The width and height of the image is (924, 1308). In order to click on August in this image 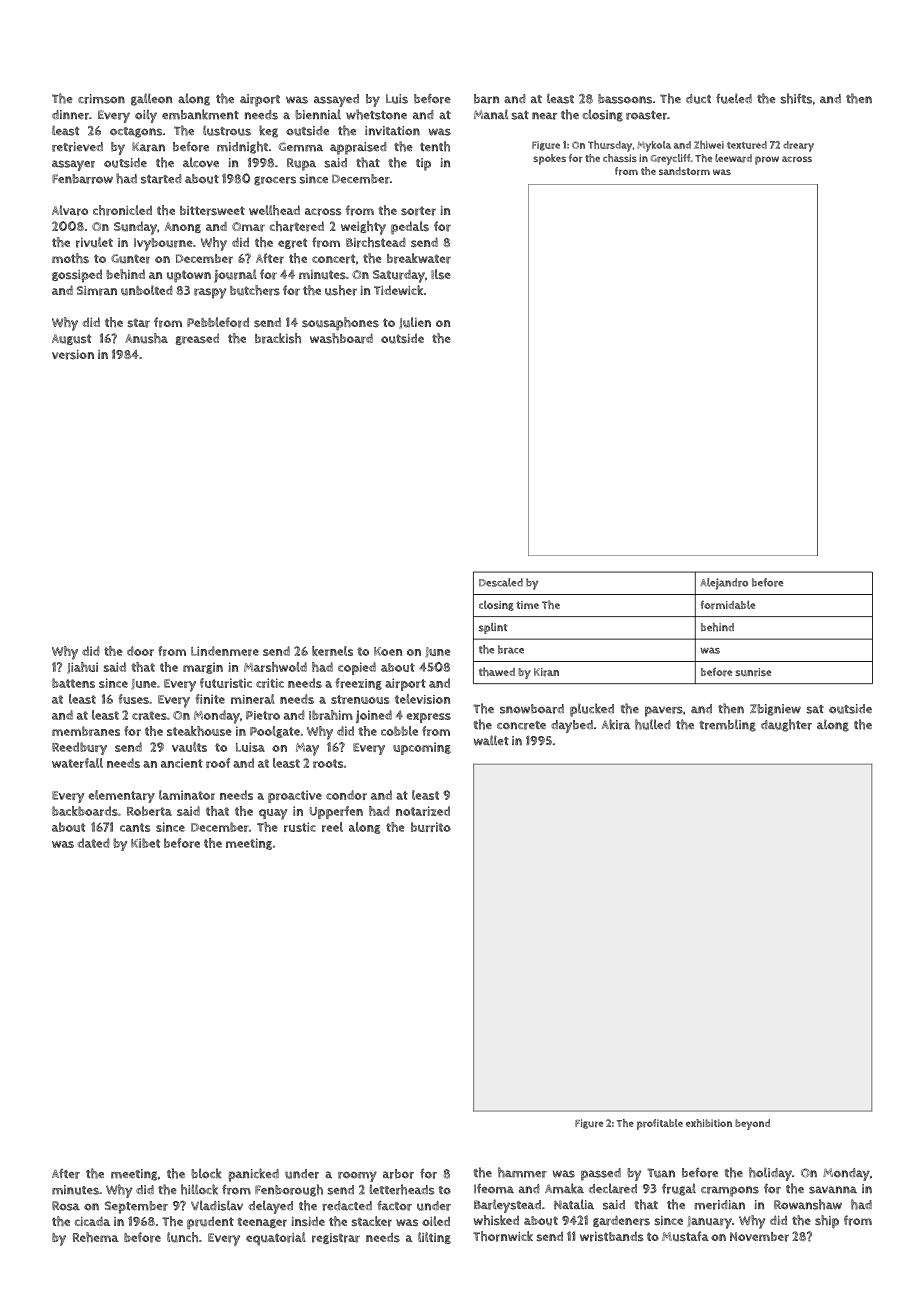, I will do `click(71, 339)`.
